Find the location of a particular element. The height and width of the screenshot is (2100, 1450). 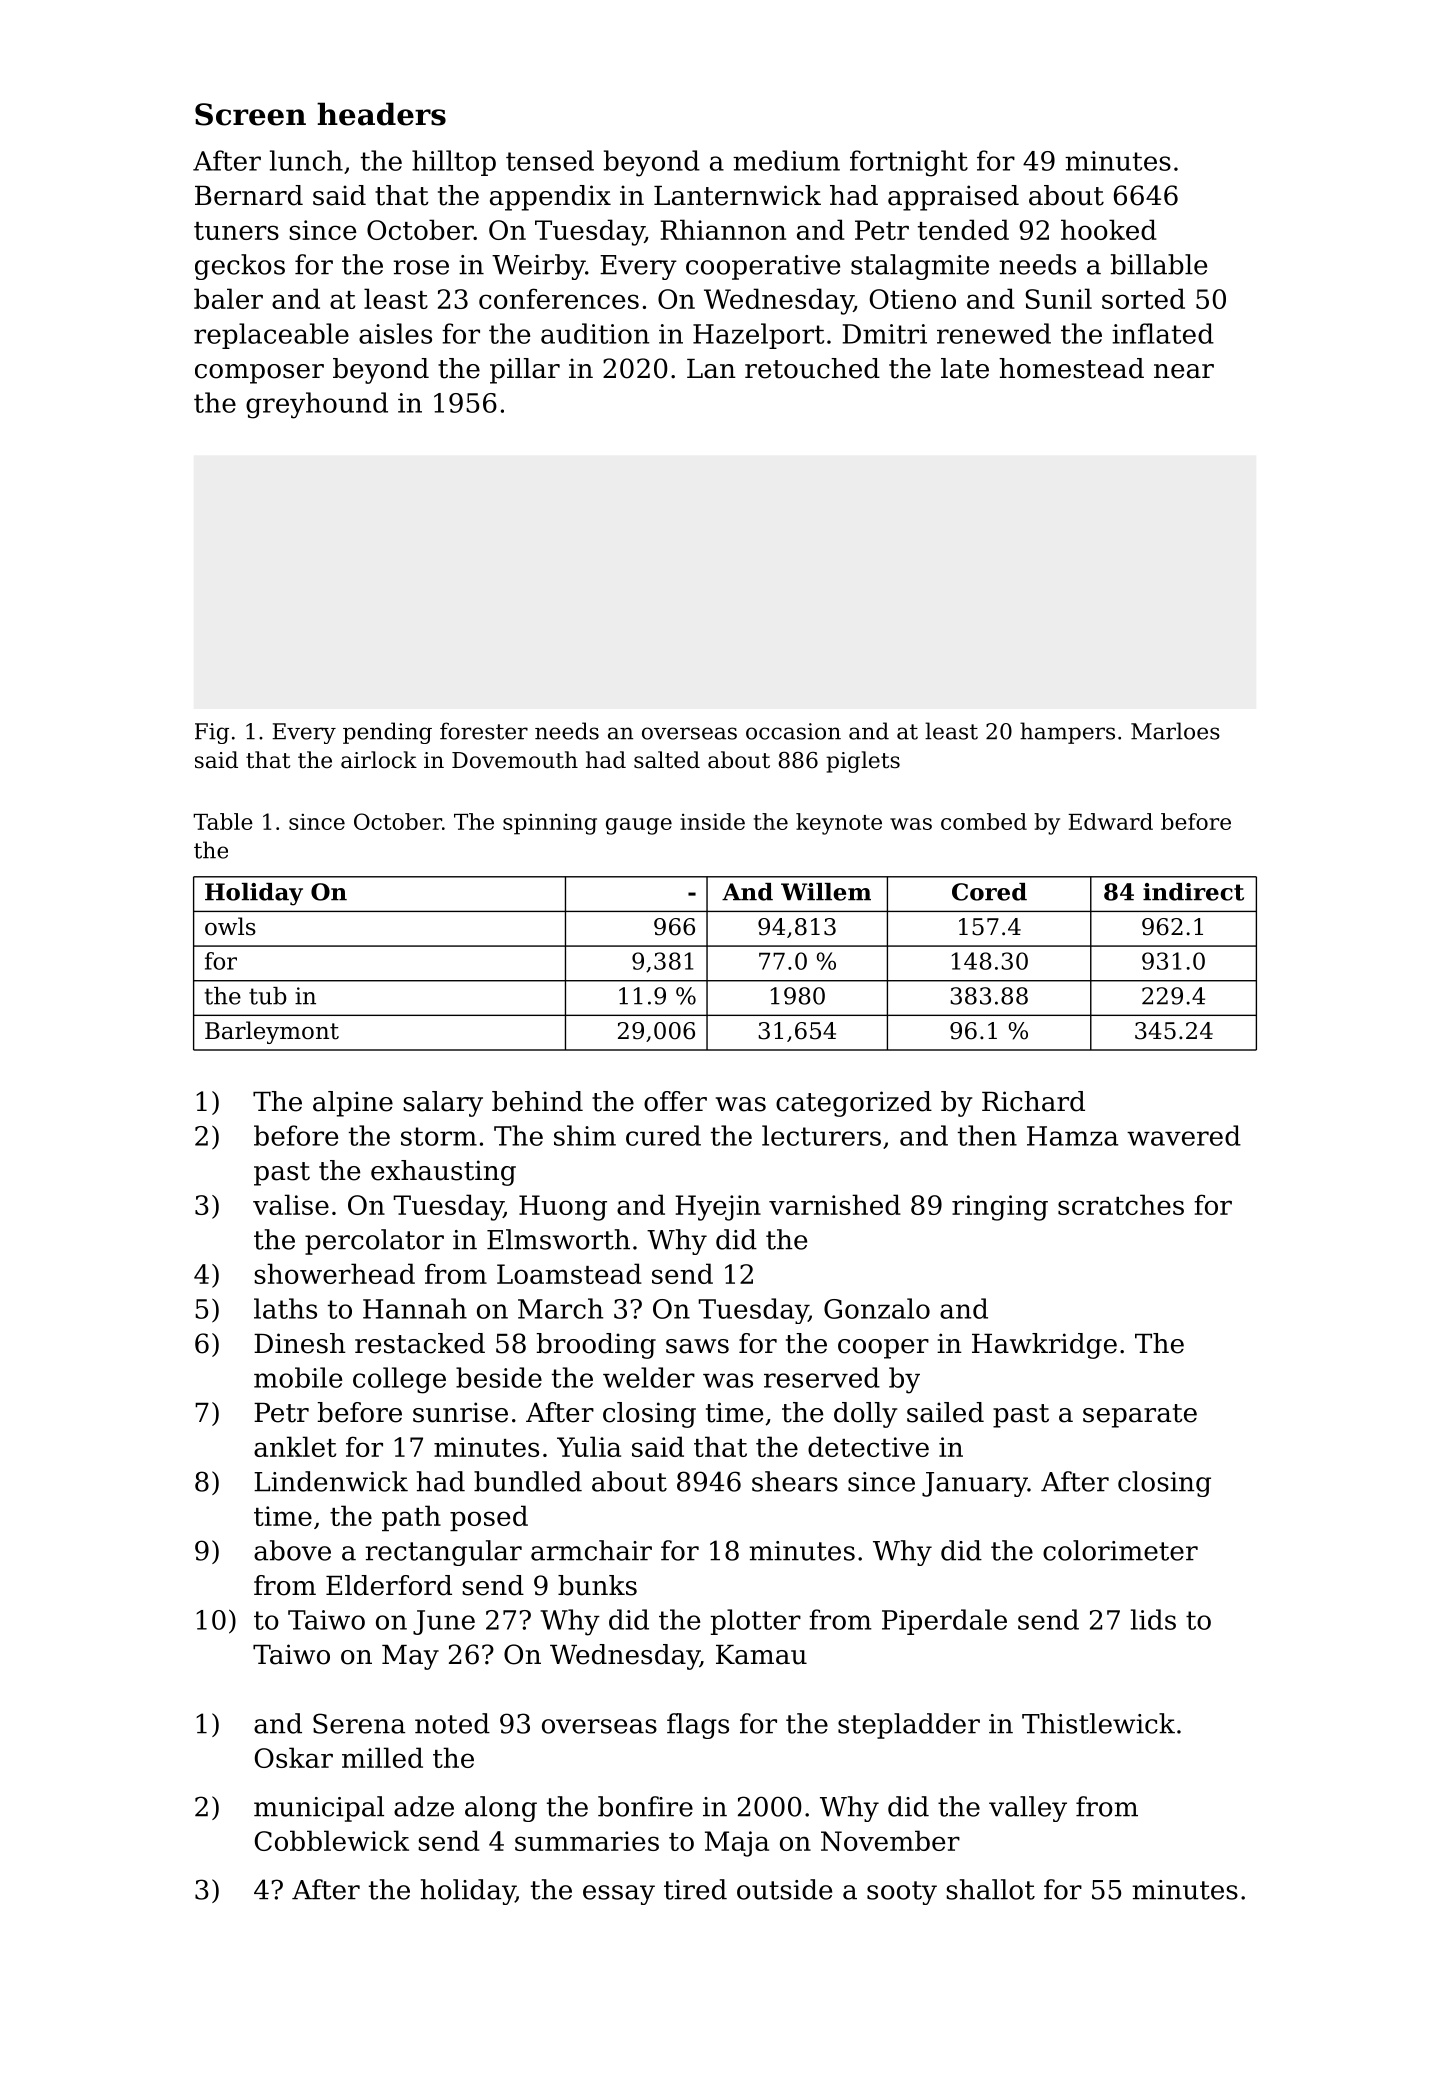

flags is located at coordinates (698, 1726).
